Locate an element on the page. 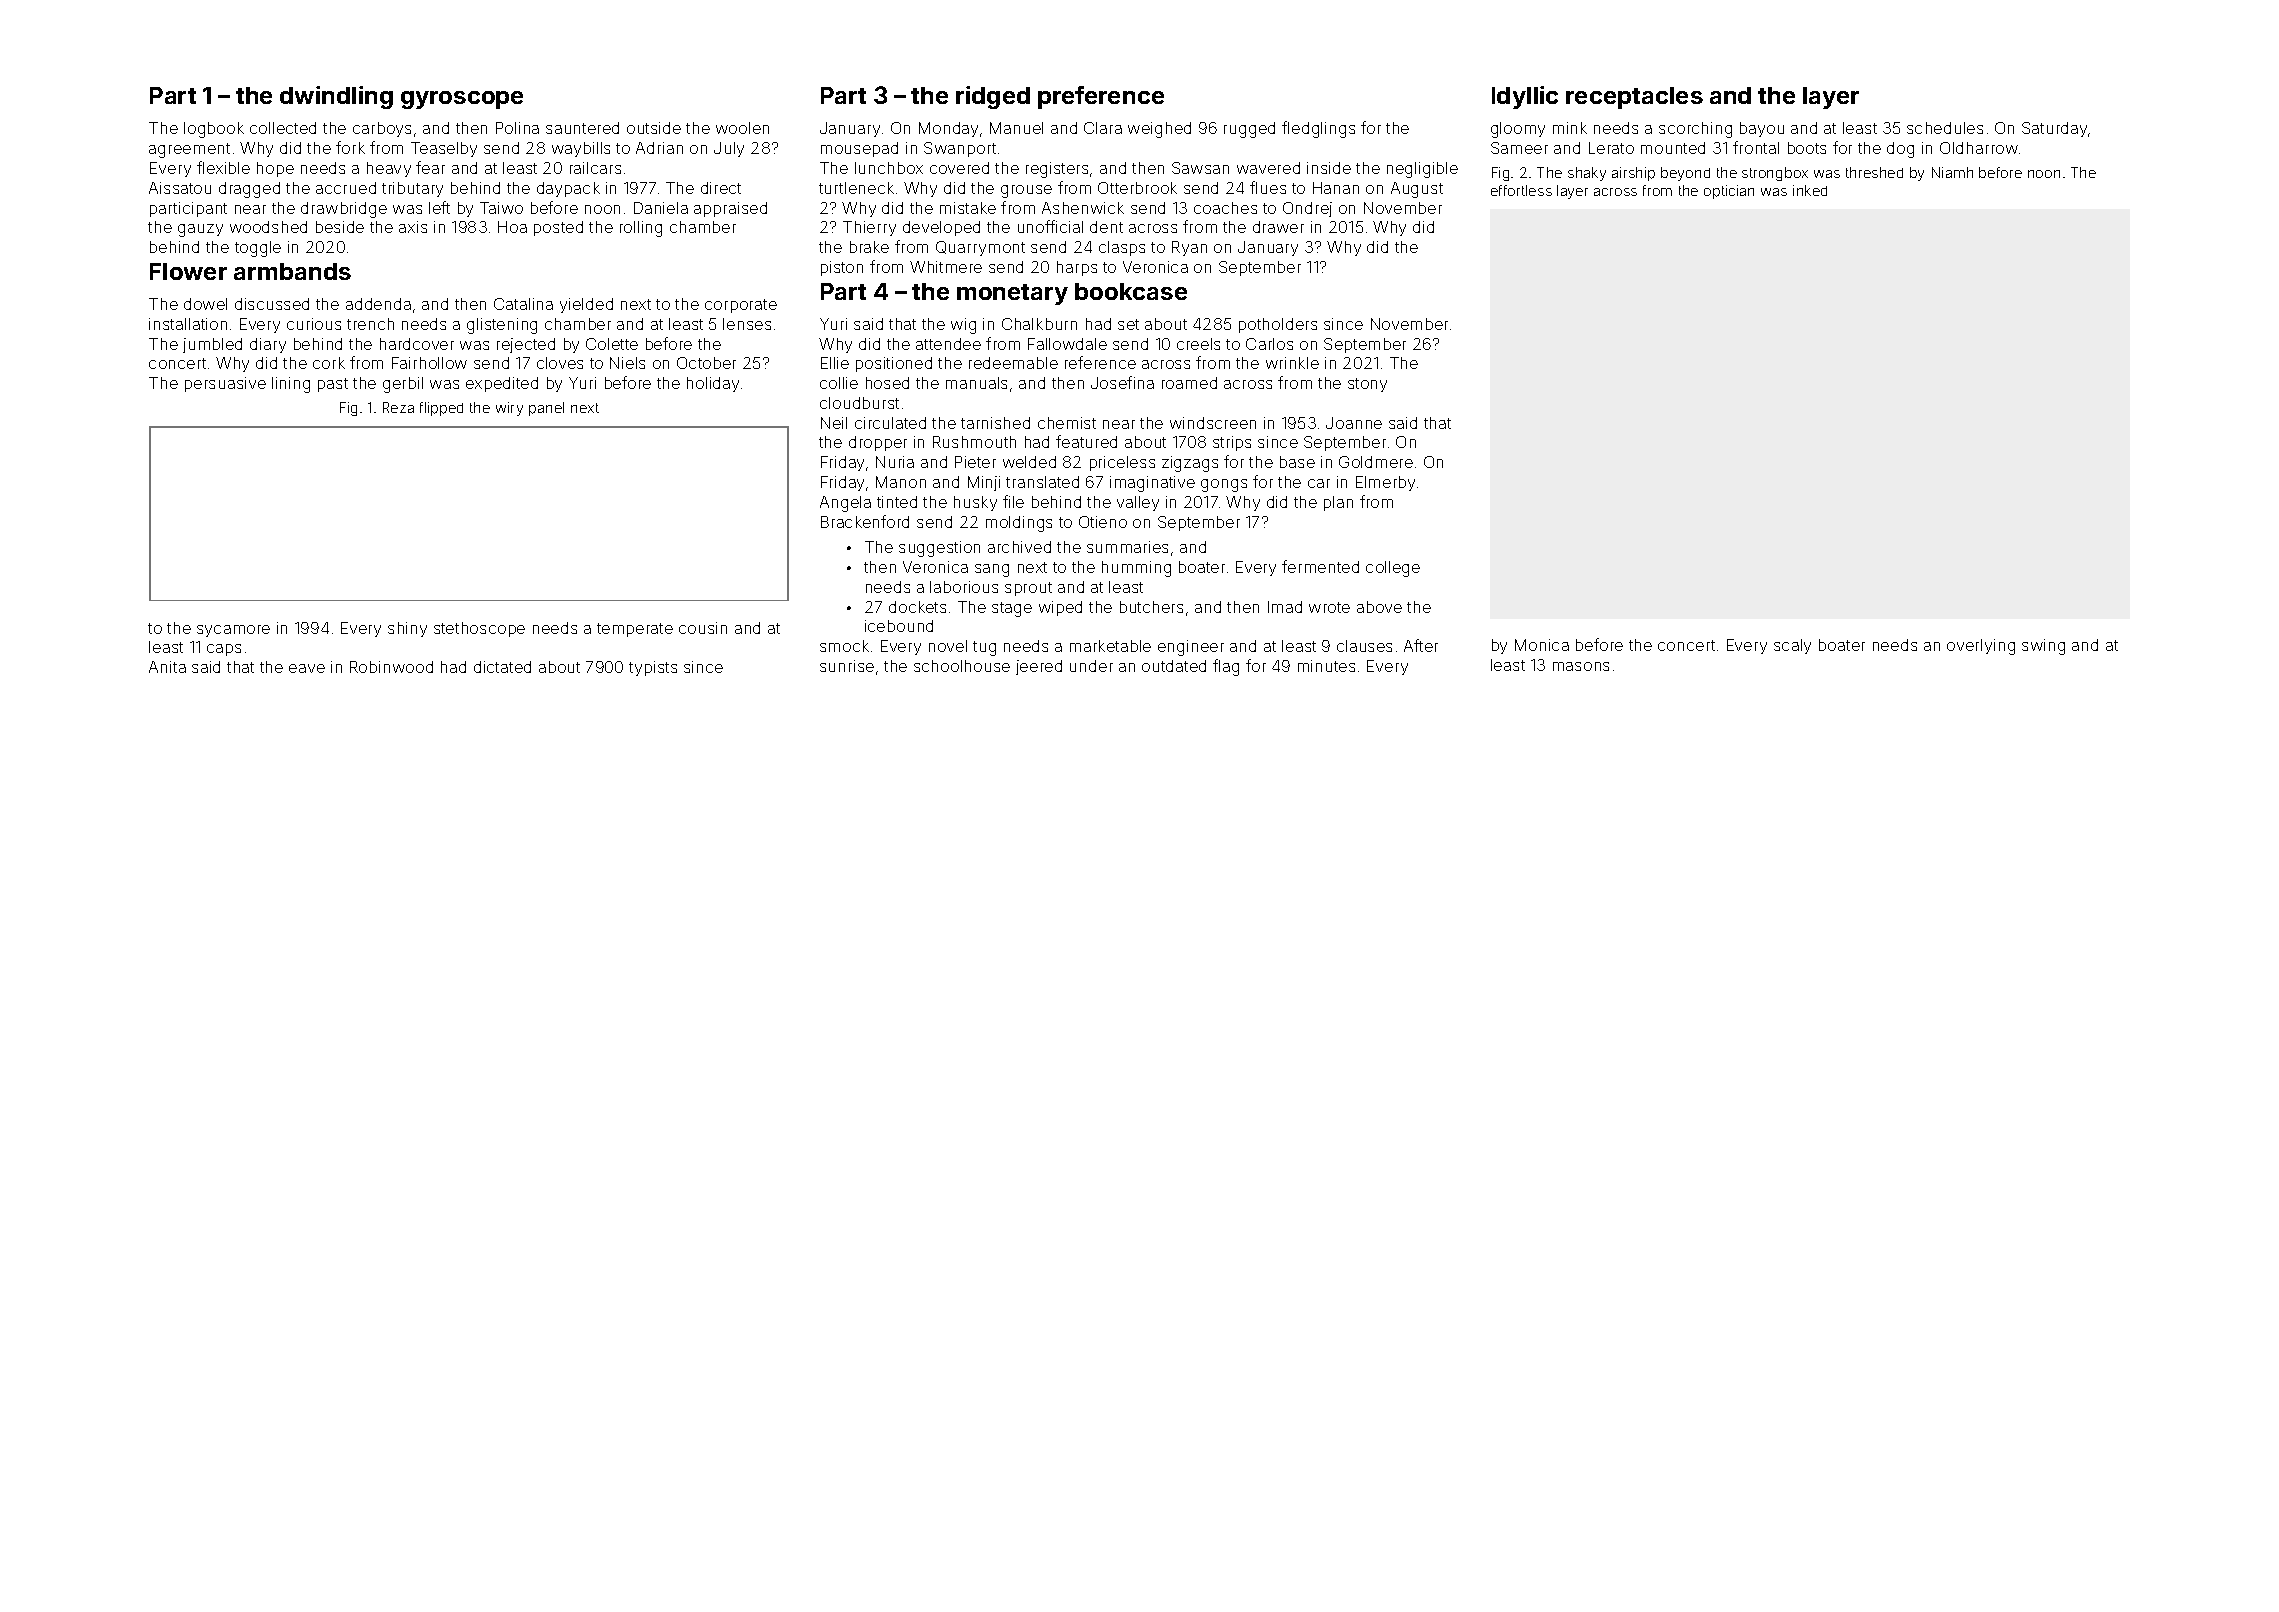 Image resolution: width=2279 pixels, height=1612 pixels. Otieno is located at coordinates (1103, 522).
